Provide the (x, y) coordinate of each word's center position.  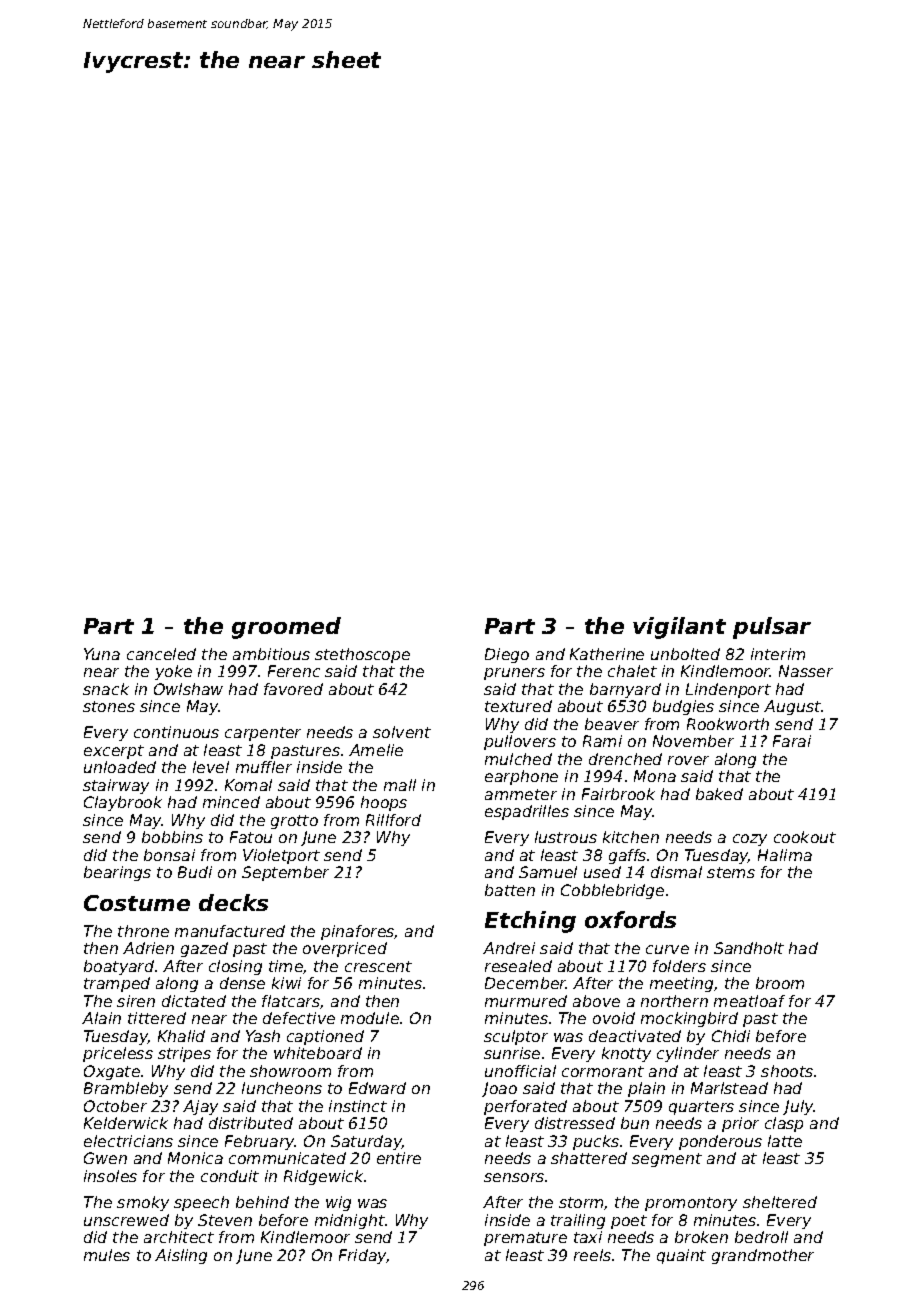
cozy (750, 840)
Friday (363, 1256)
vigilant (679, 628)
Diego (507, 655)
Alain (101, 1018)
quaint (681, 1256)
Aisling (181, 1256)
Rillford (393, 820)
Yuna (102, 654)
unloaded (120, 767)
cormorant (603, 1071)
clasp (784, 1124)
